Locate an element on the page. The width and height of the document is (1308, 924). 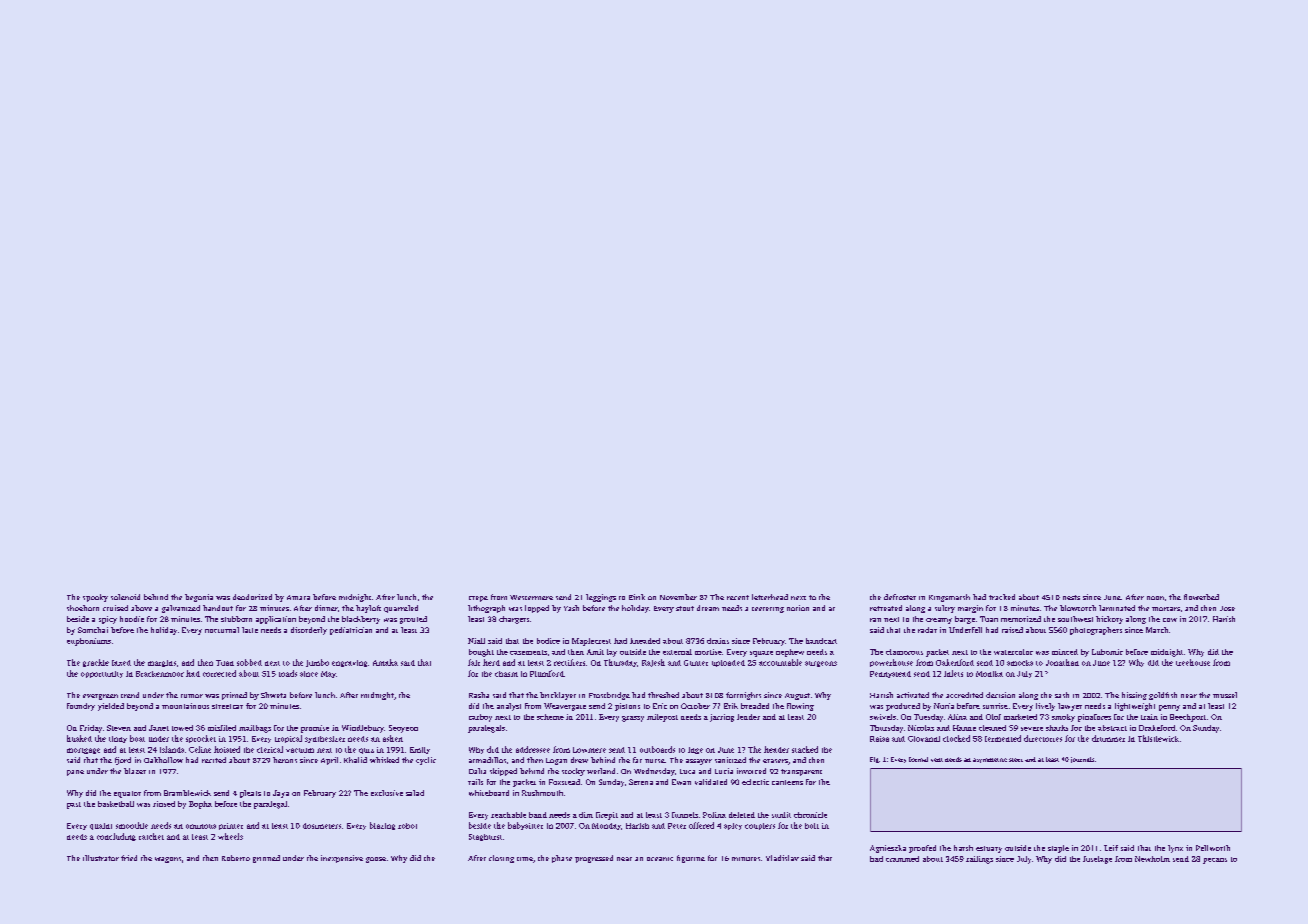
Vladislav is located at coordinates (782, 858).
